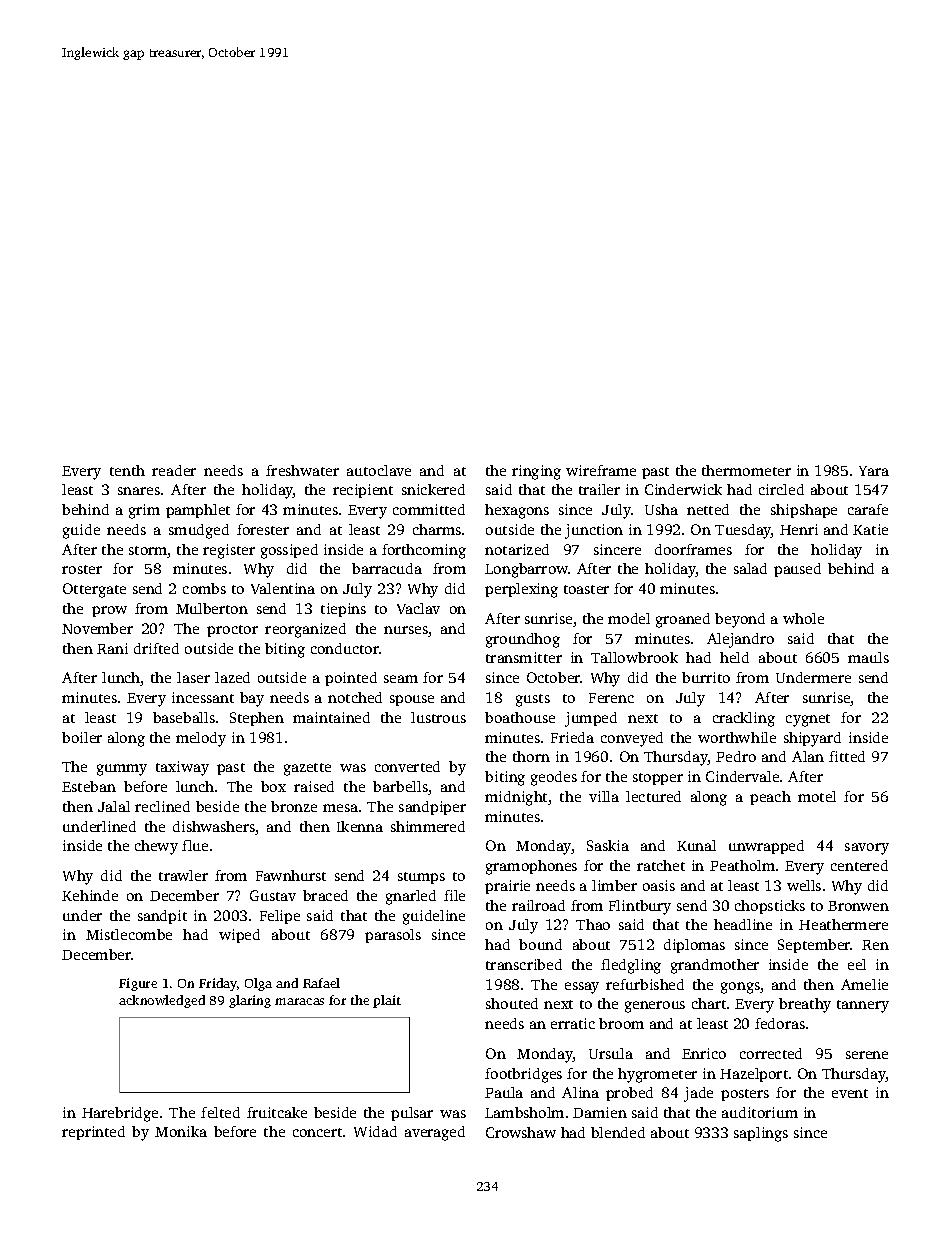  Describe the element at coordinates (174, 470) in the screenshot. I see `reader` at that location.
